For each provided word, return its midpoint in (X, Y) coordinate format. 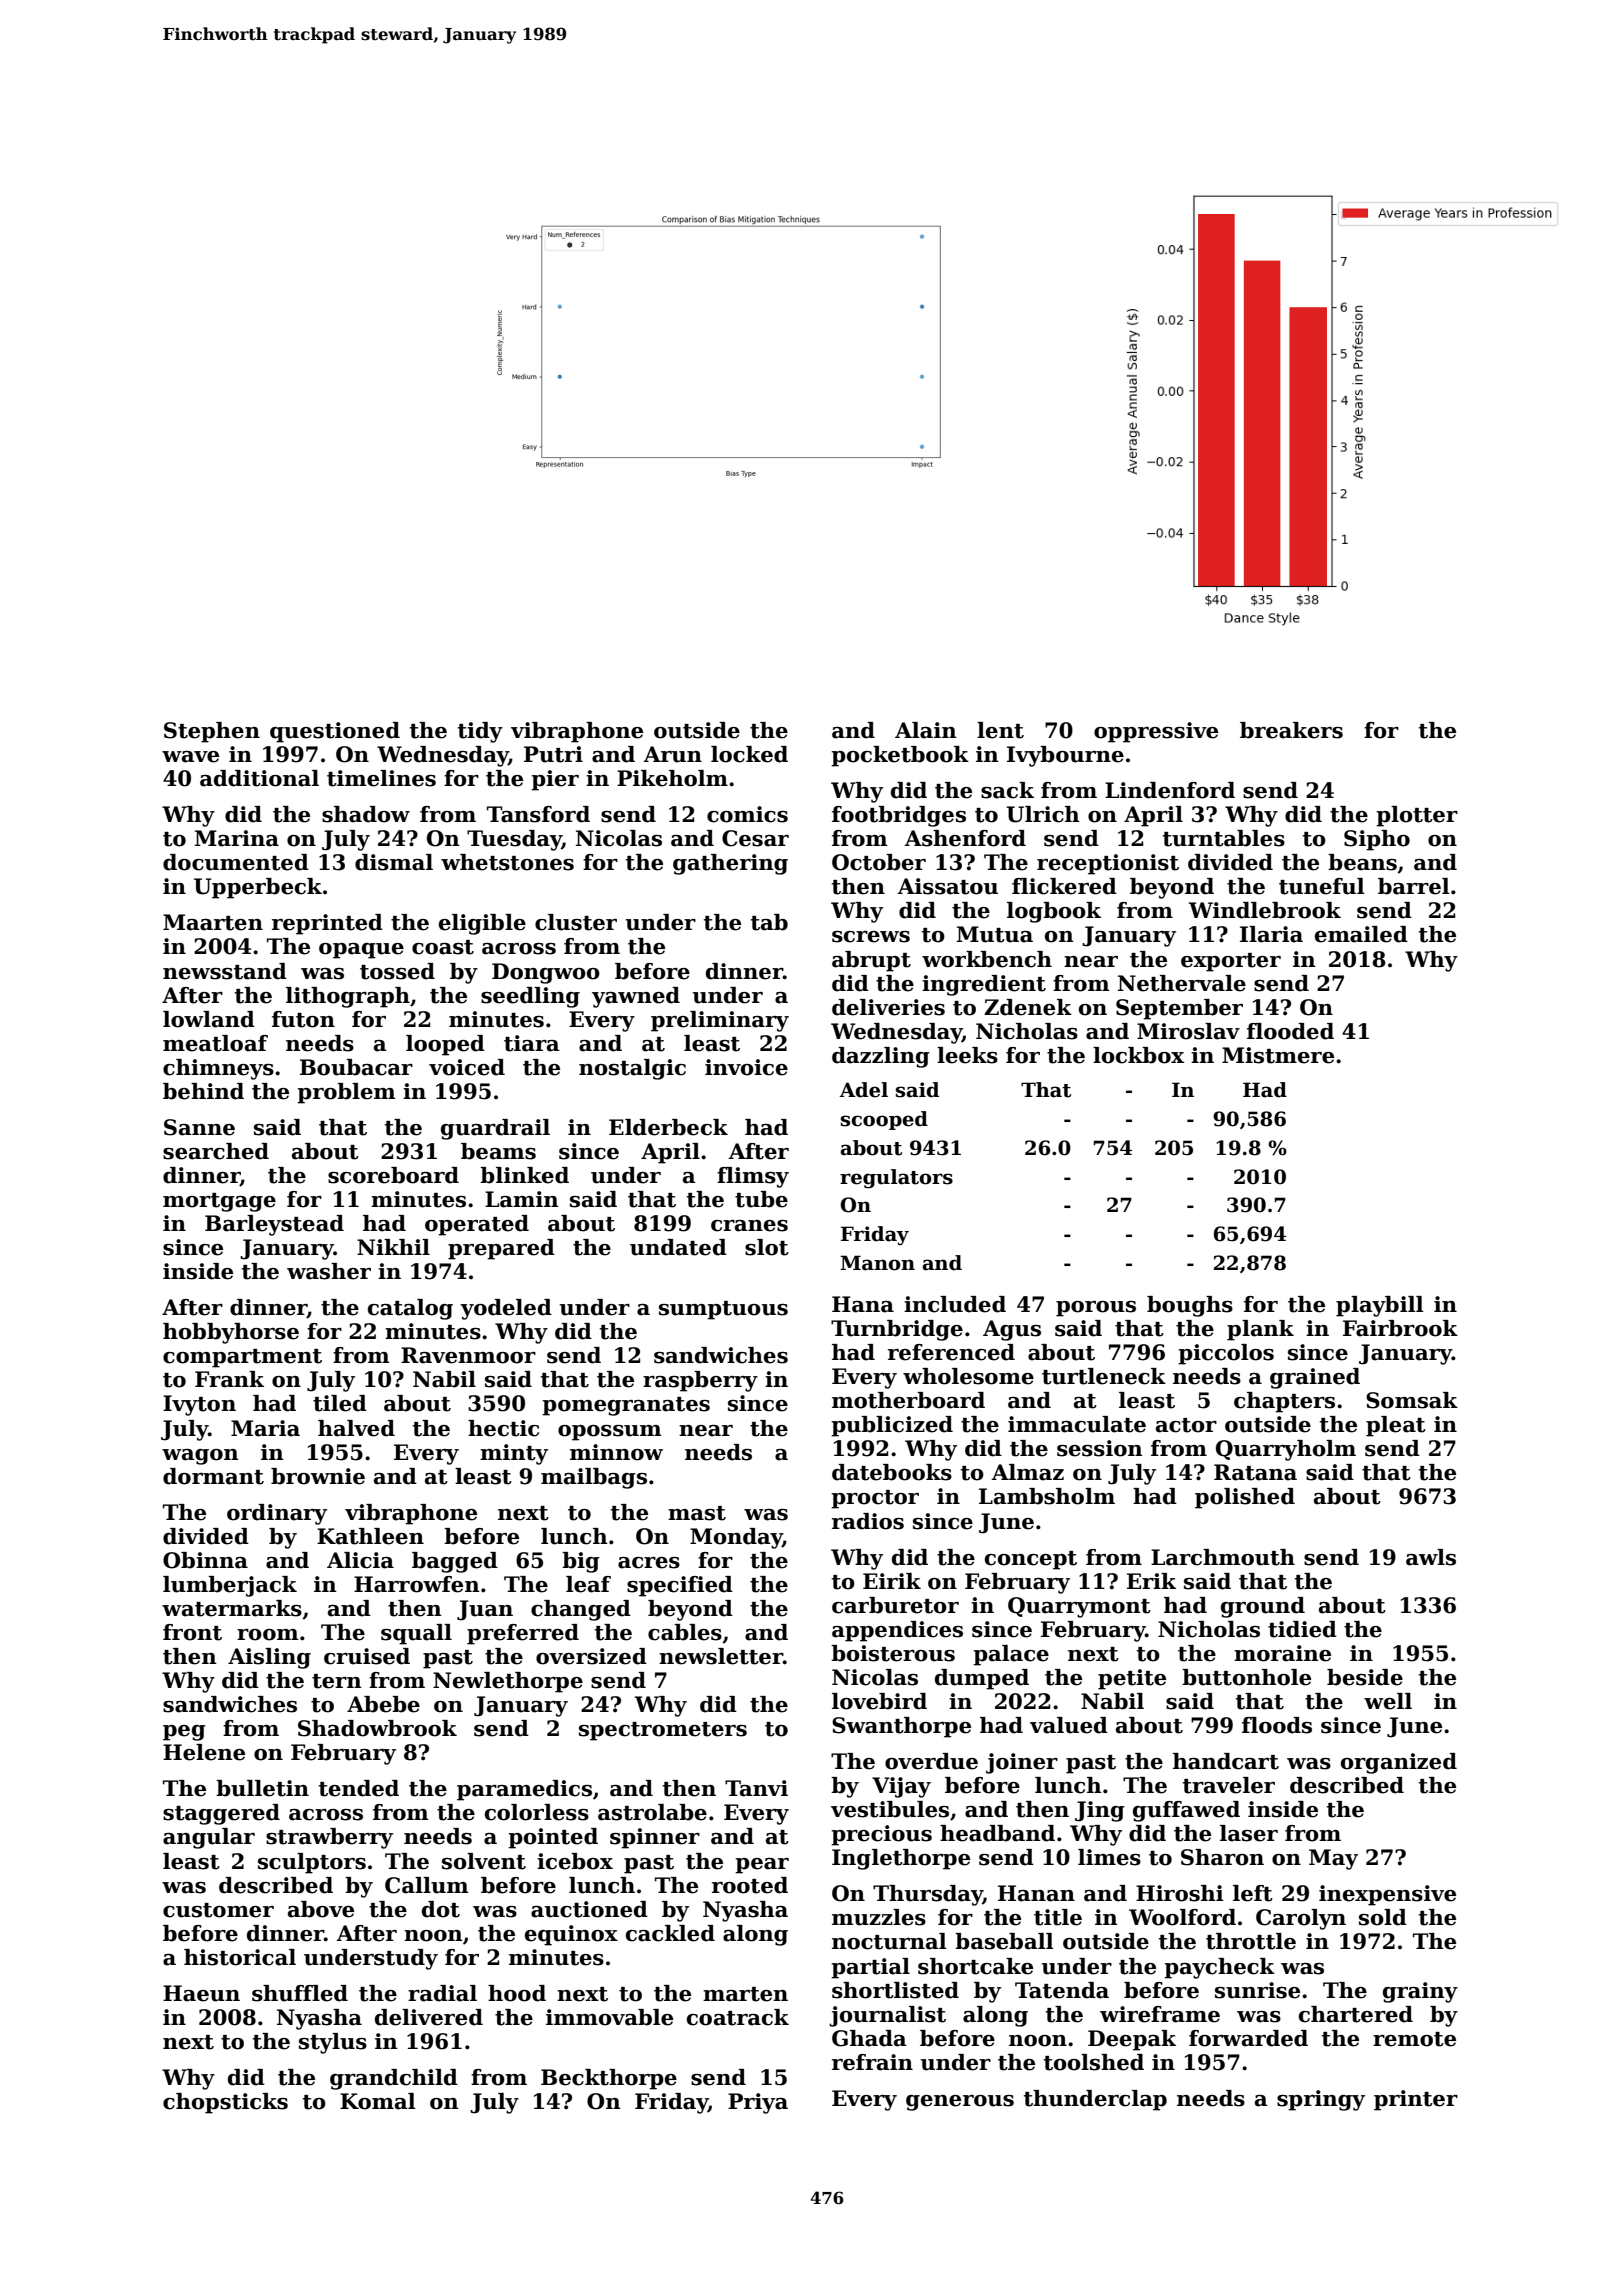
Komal (378, 2101)
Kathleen (370, 1536)
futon (303, 1019)
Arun (672, 754)
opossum (610, 1433)
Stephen (212, 732)
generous (960, 2103)
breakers (1291, 730)
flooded (1290, 1031)
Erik (1151, 1581)
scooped (884, 1120)
